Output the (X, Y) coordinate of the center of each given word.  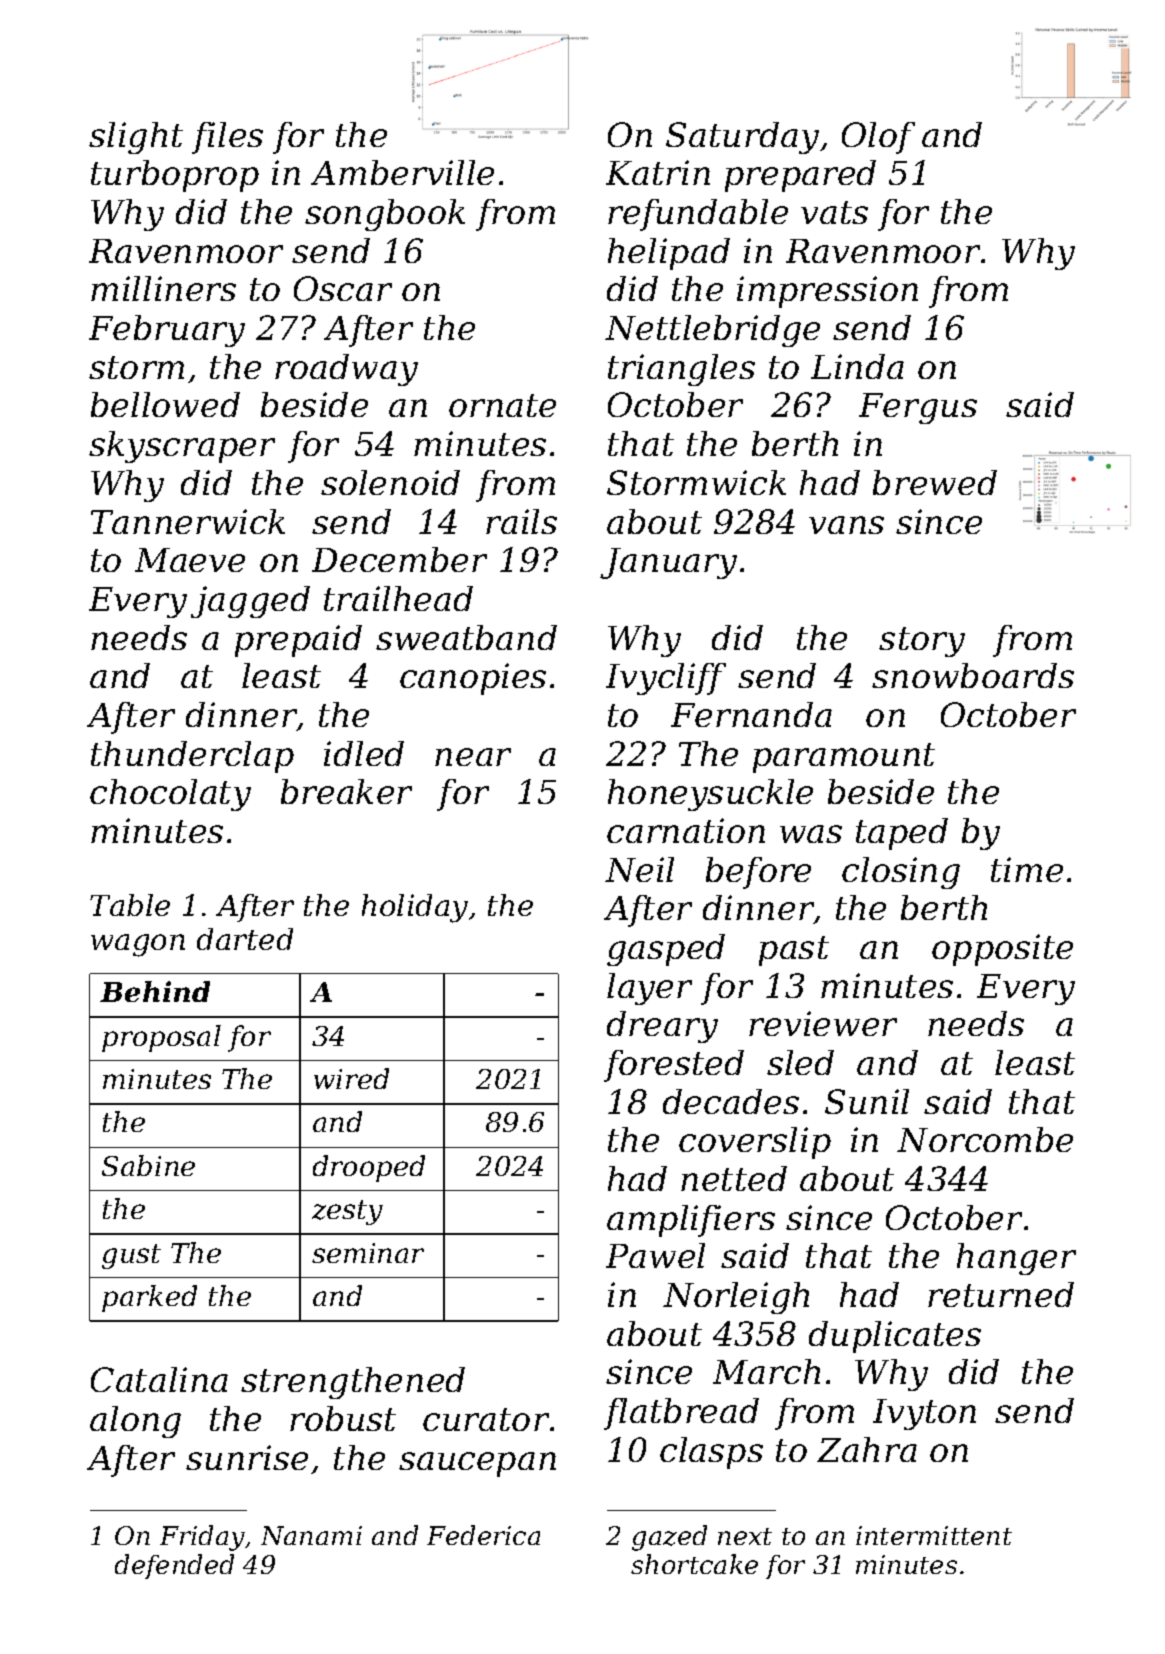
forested (674, 1066)
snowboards (973, 675)
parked (149, 1298)
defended (174, 1566)
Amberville (402, 172)
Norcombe (985, 1139)
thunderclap (192, 757)
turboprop (175, 176)
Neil (639, 869)
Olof (878, 138)
